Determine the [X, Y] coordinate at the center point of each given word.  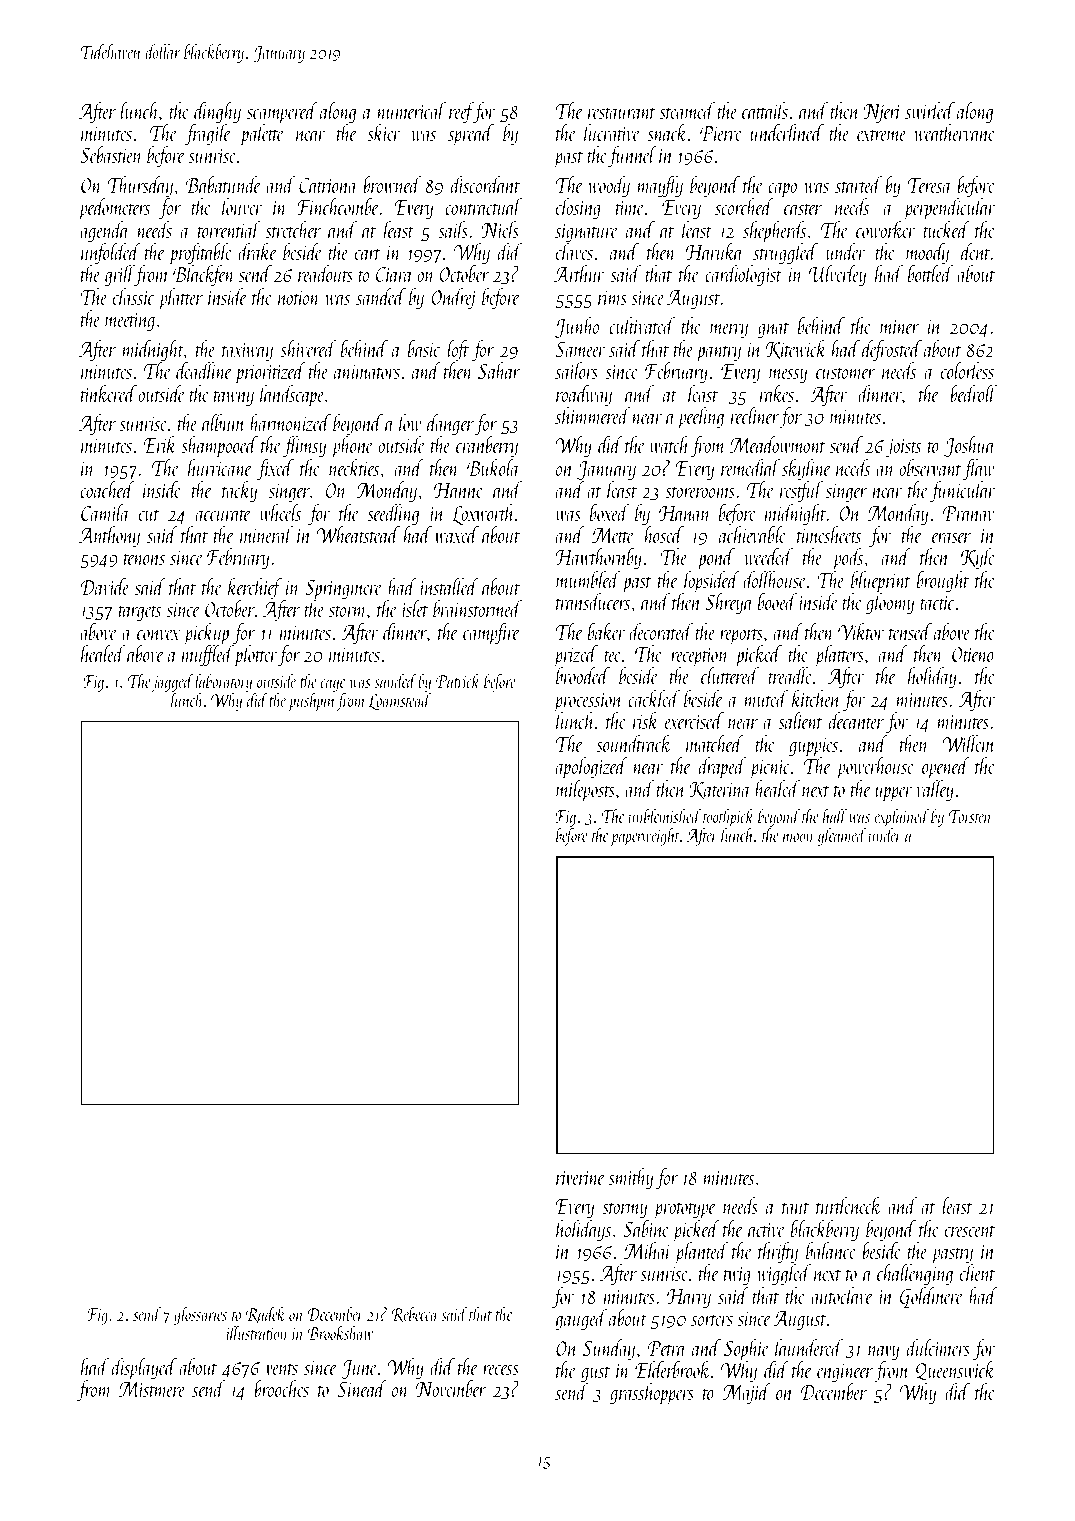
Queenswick [955, 1370]
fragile [208, 134]
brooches [281, 1388]
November [451, 1388]
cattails [765, 110]
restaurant [622, 113]
